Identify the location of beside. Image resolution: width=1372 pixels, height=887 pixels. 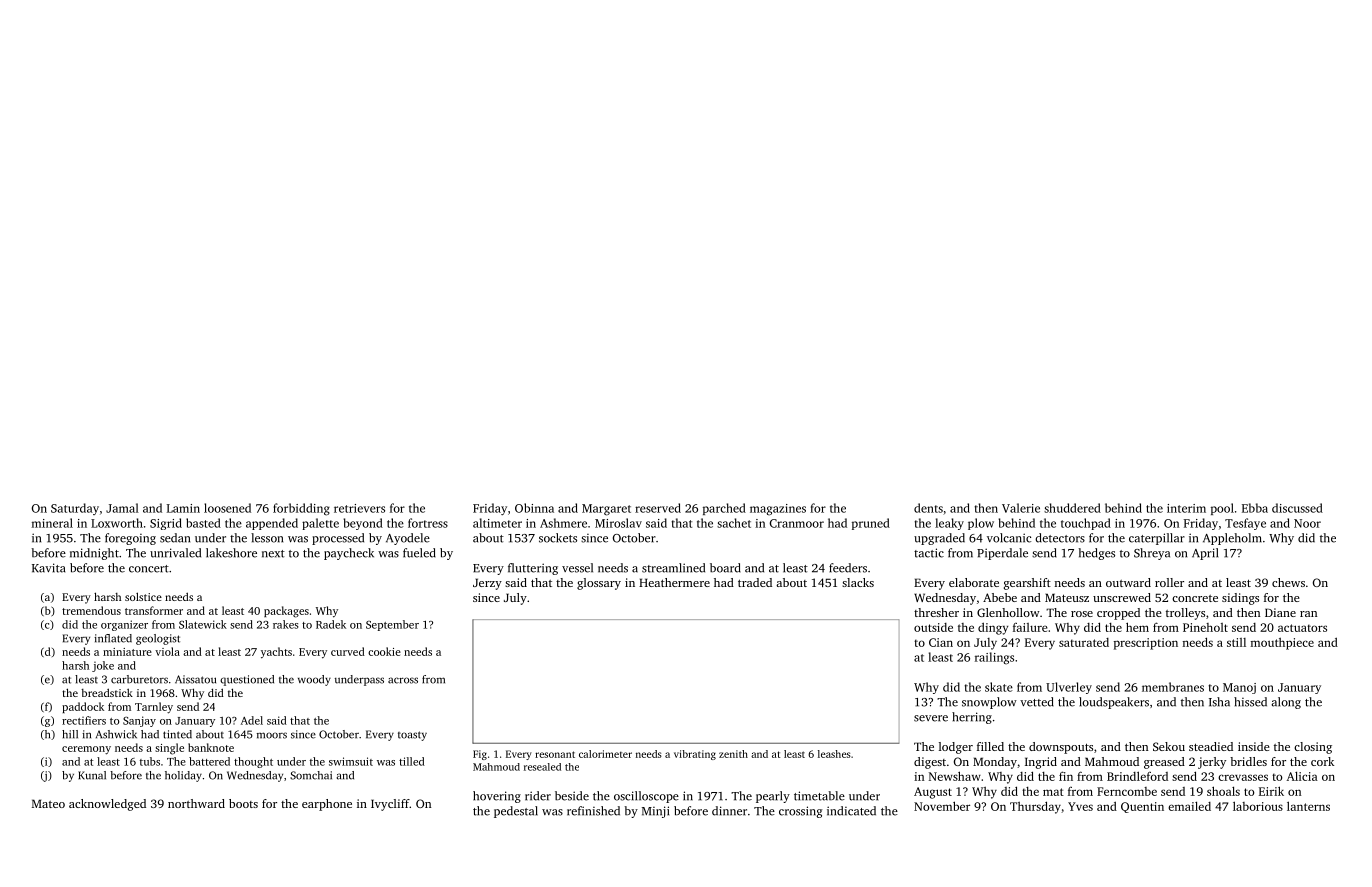
(572, 796).
